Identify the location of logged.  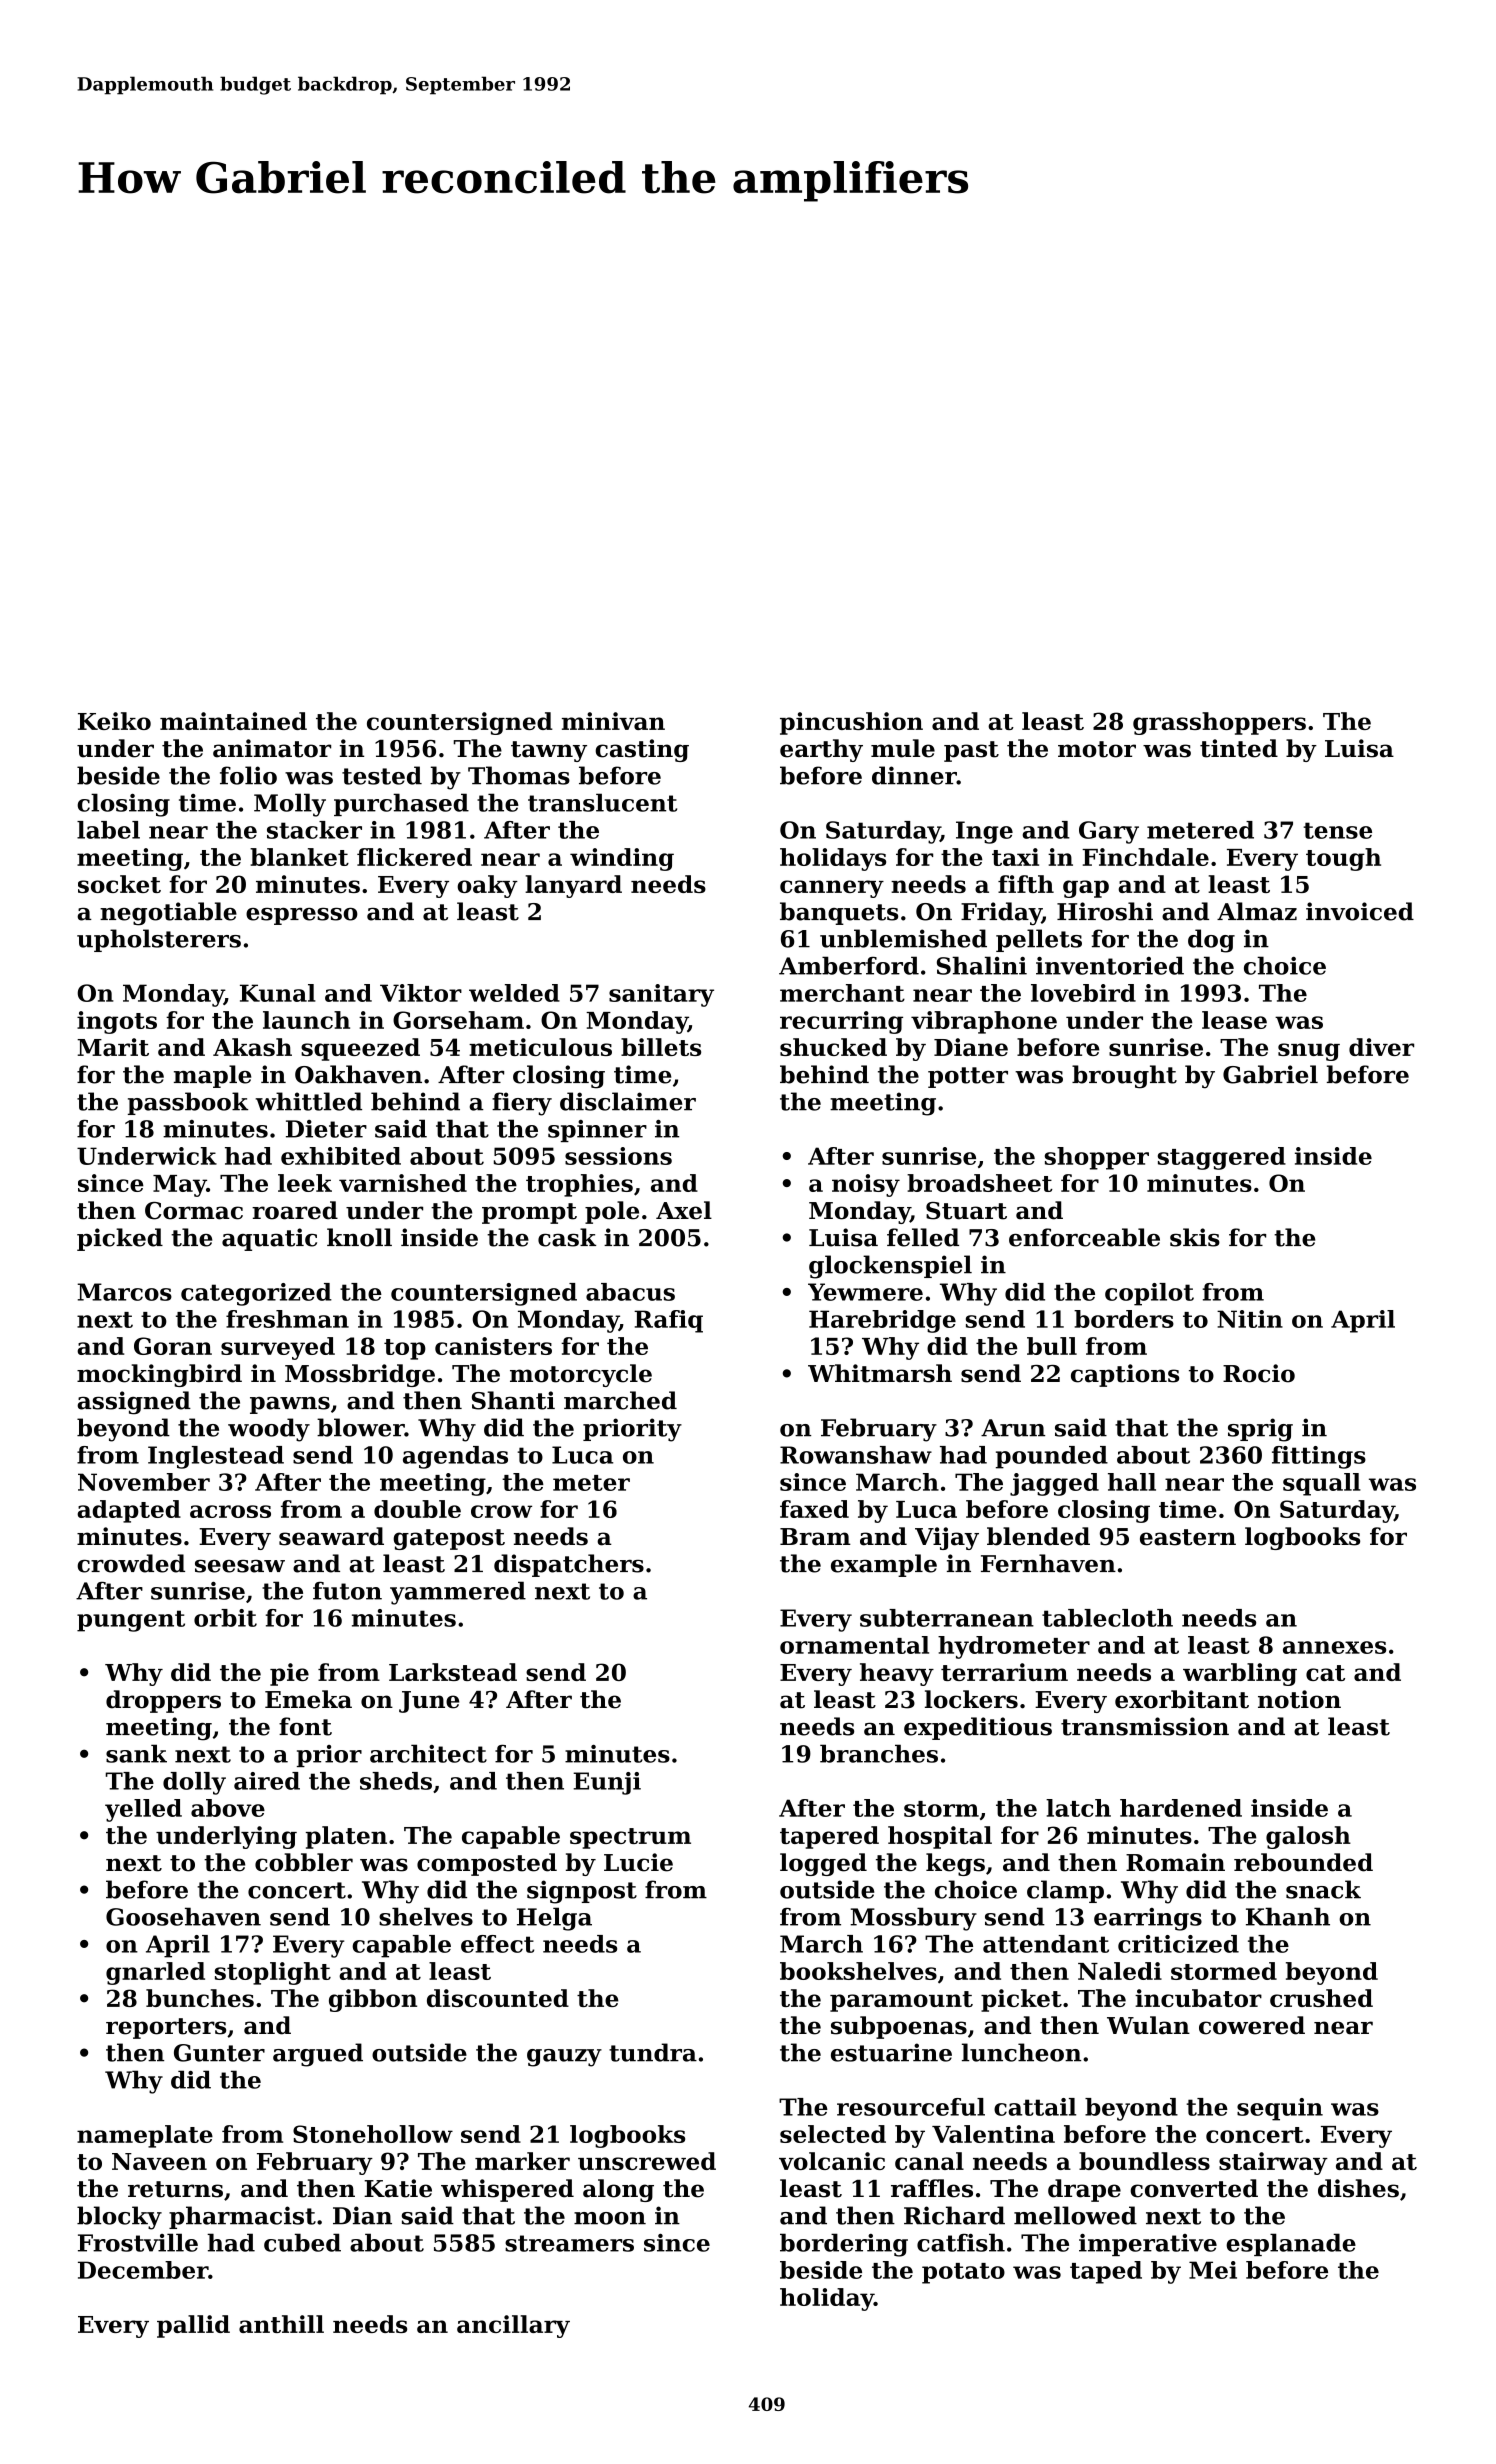
(823, 1864).
